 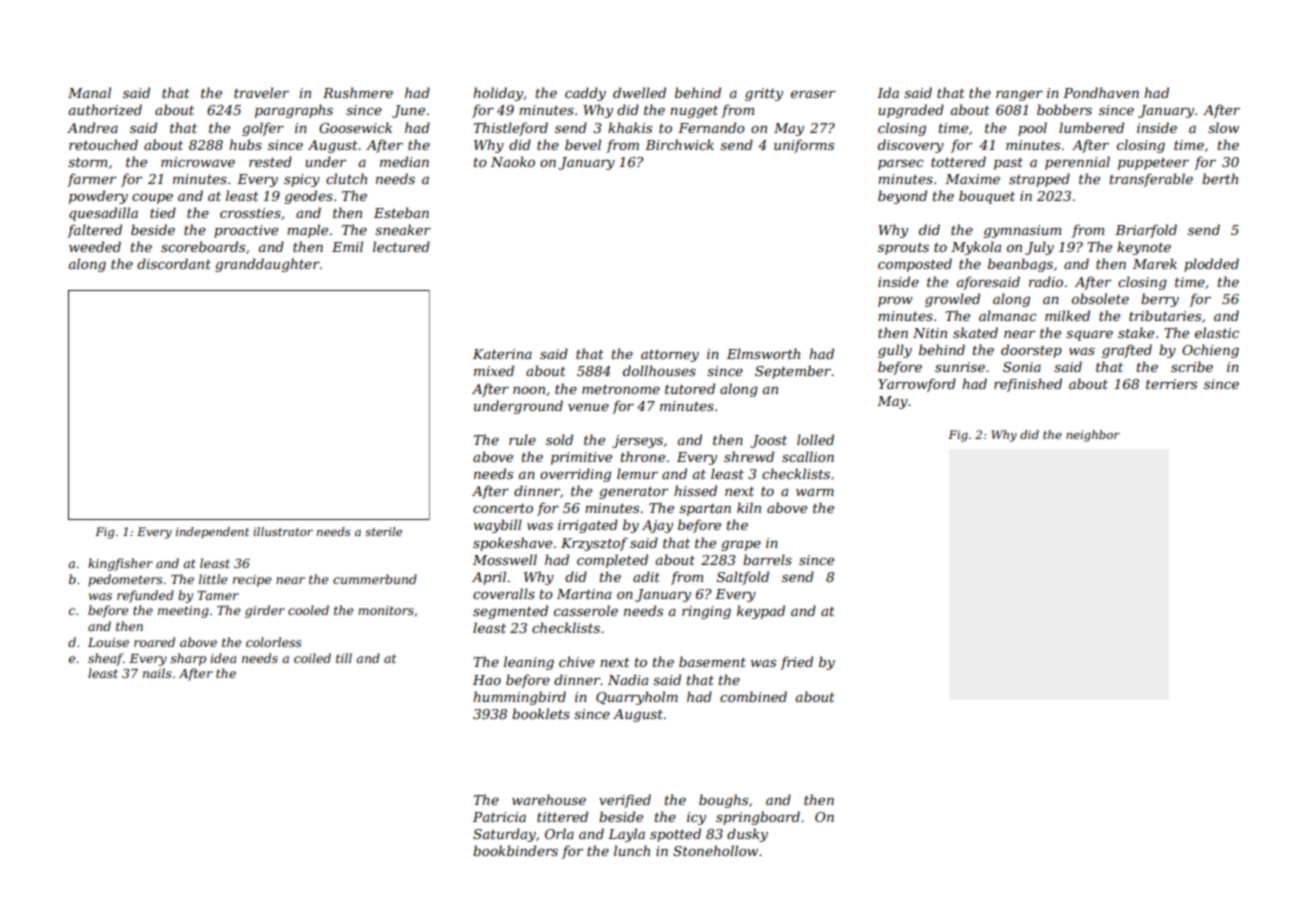 I want to click on weeded, so click(x=95, y=246).
